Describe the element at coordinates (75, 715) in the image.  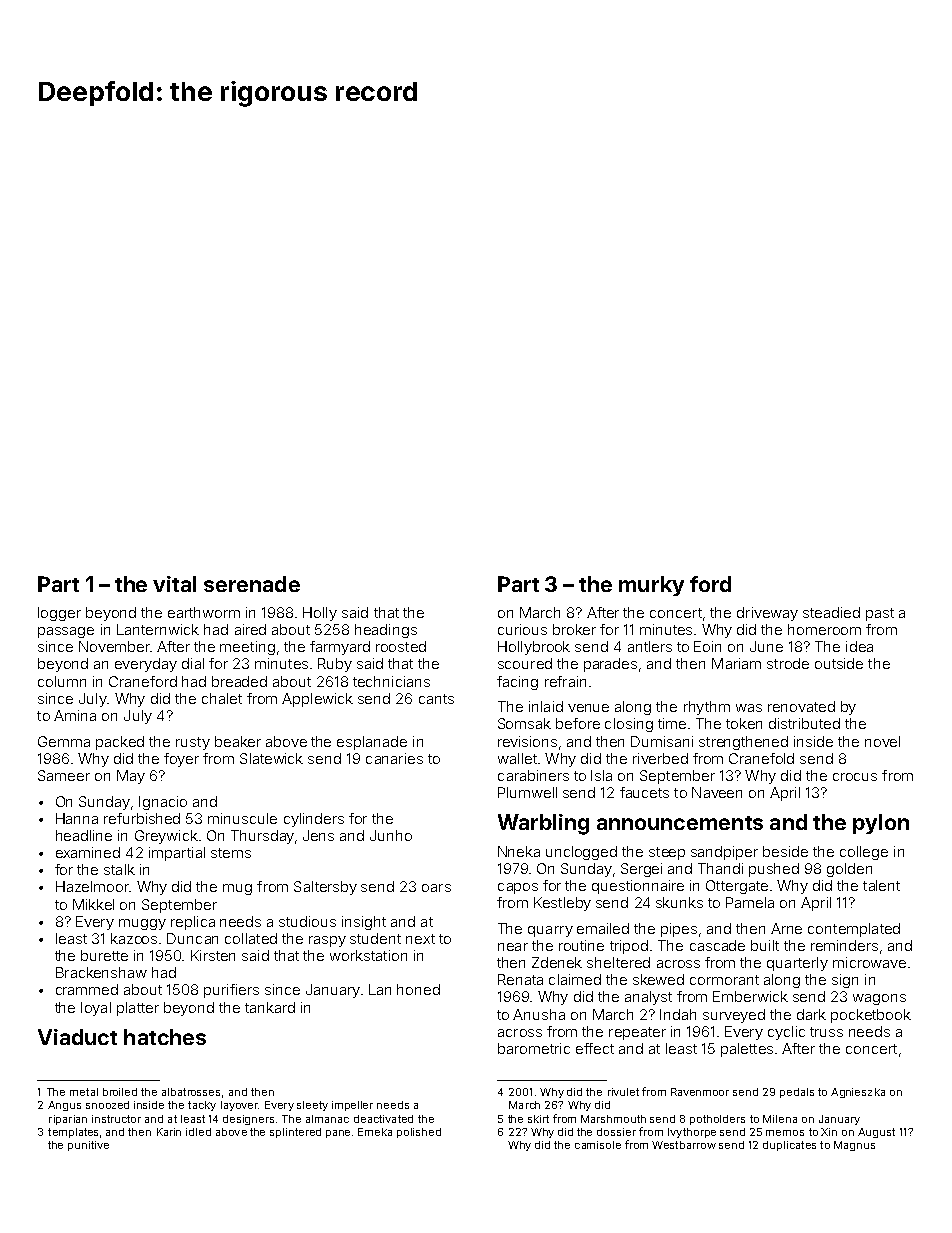
I see `Amina` at that location.
